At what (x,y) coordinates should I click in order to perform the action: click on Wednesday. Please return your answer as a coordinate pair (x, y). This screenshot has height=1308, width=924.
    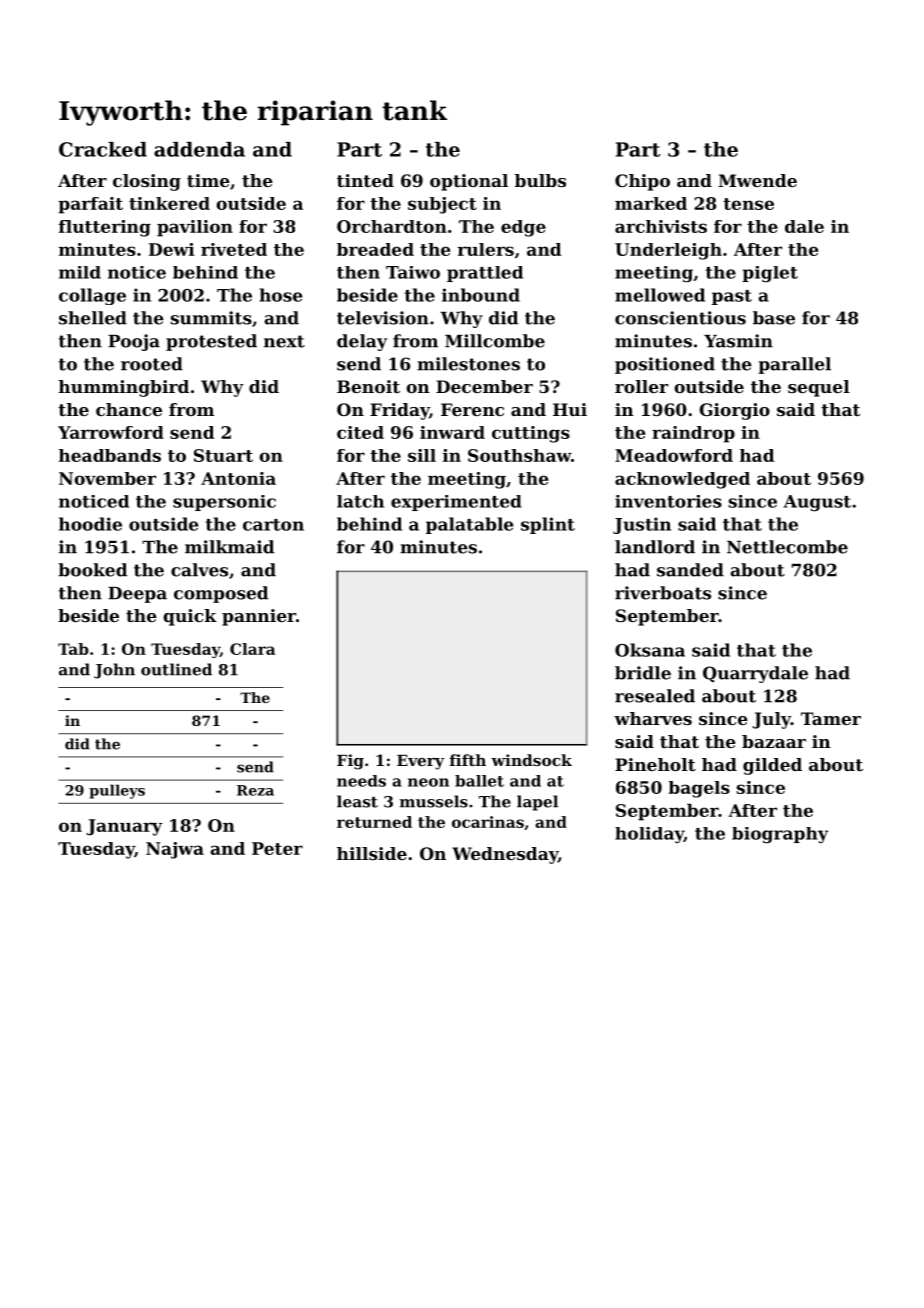
    Looking at the image, I should click on (505, 855).
